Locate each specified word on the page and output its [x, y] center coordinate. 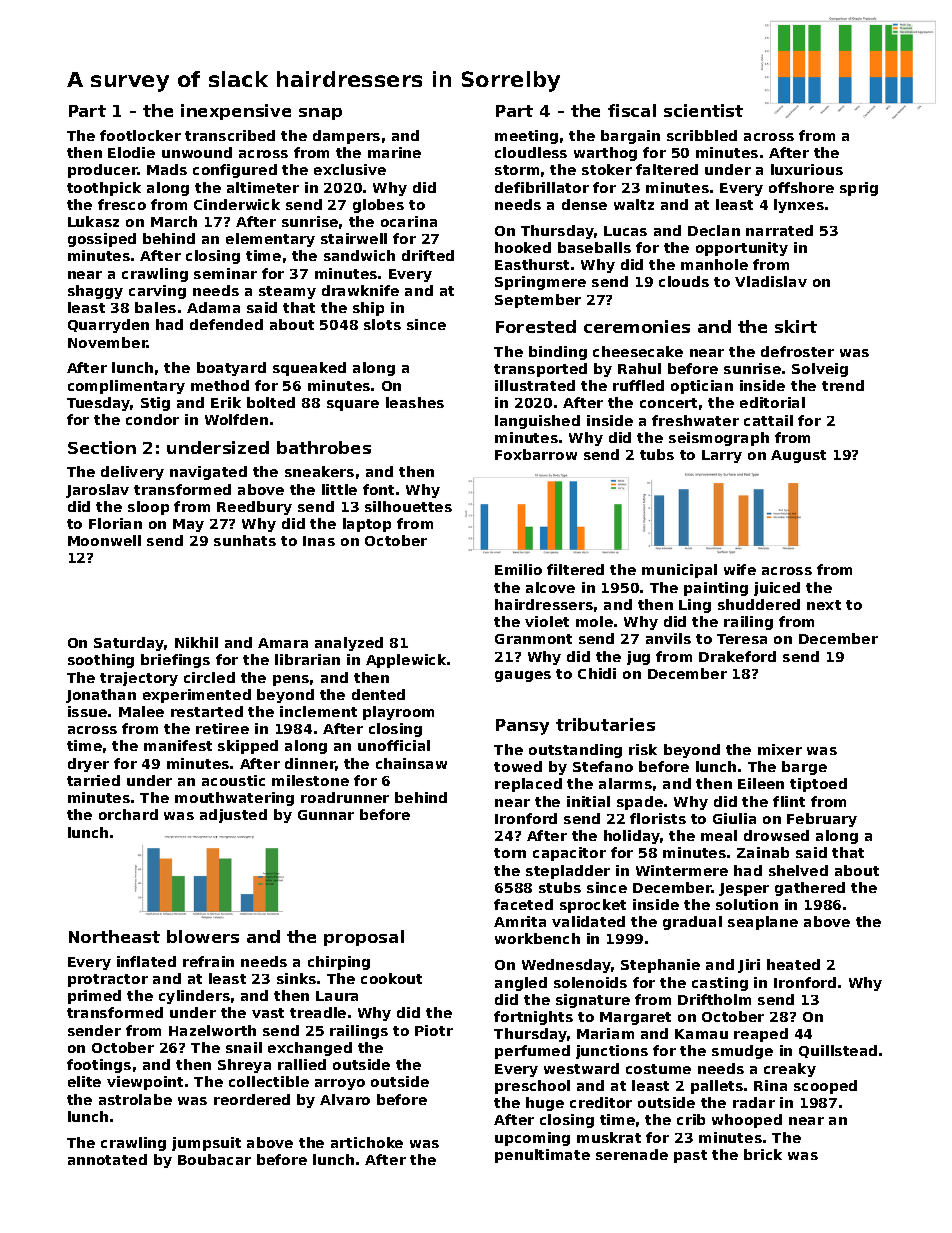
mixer [780, 749]
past [690, 1156]
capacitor [569, 854]
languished [537, 422]
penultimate [542, 1156]
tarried [93, 780]
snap [320, 114]
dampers [346, 137]
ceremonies [637, 326]
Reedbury [254, 508]
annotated [107, 1159]
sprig [859, 189]
